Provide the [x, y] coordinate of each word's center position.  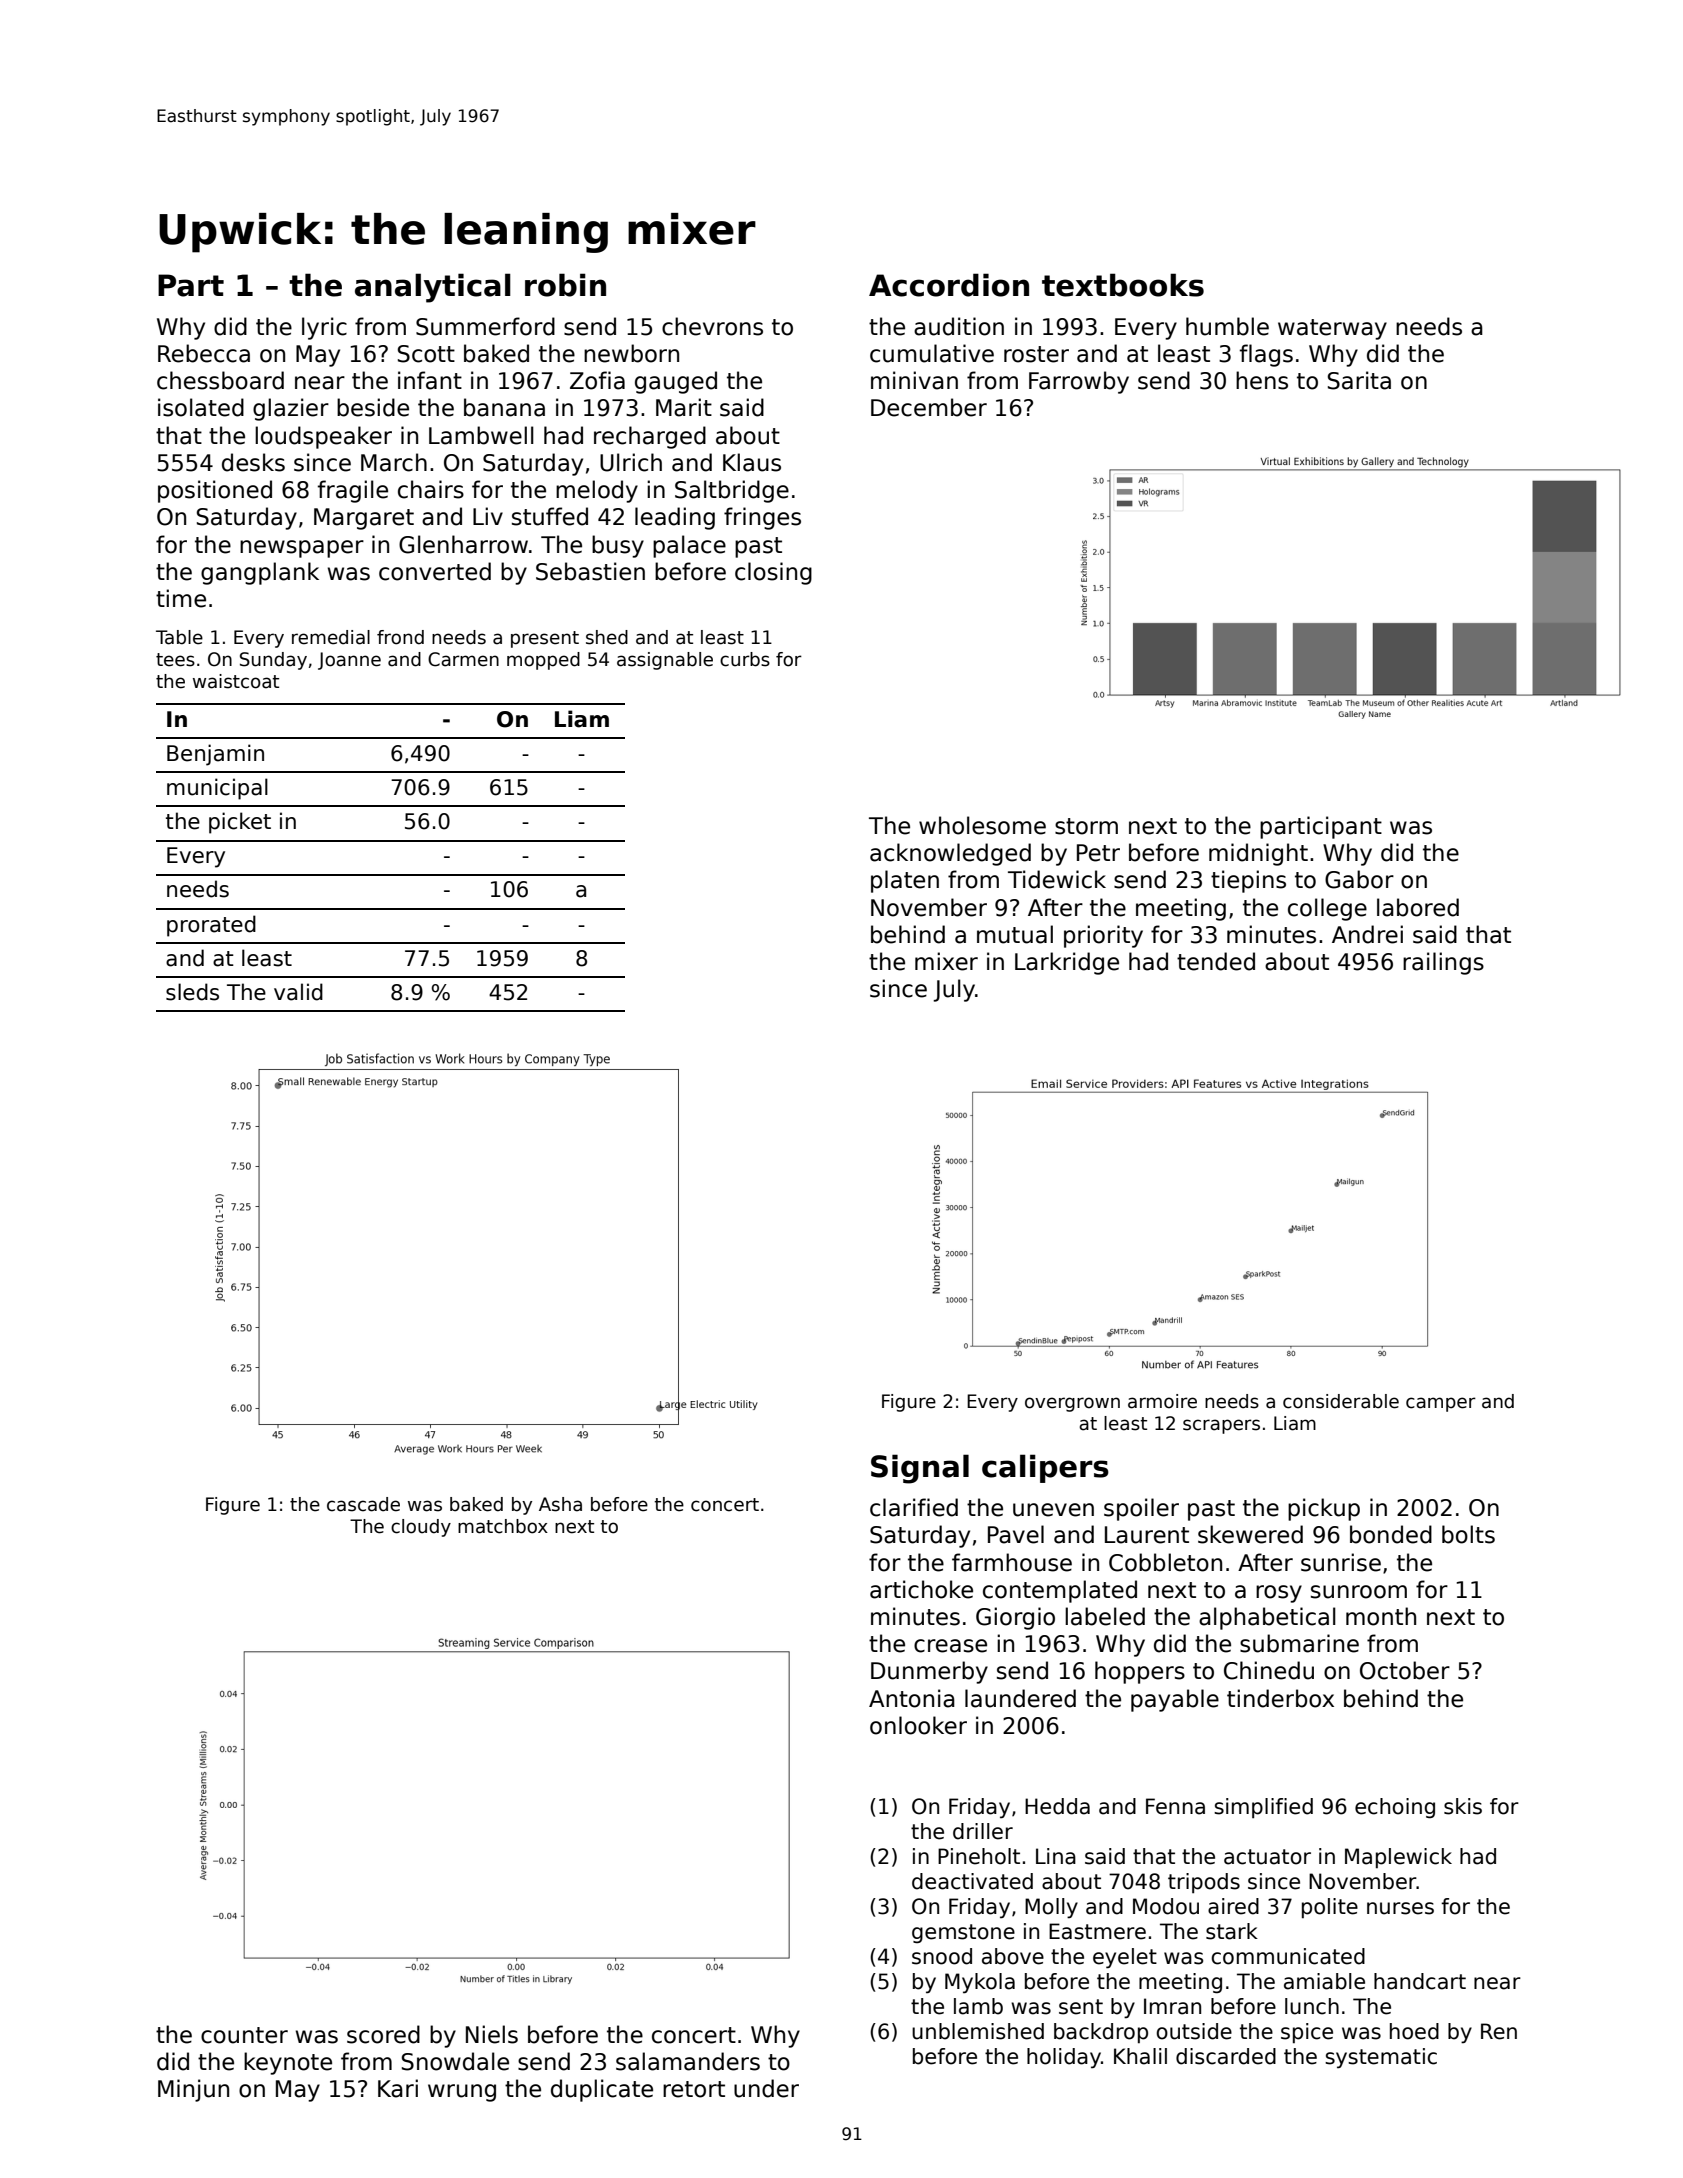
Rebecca [204, 353]
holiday [1064, 2058]
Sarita [1359, 380]
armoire [1162, 1401]
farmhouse [1012, 1562]
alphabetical [1267, 1618]
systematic [1381, 2058]
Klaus [752, 462]
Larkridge [1067, 963]
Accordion [949, 285]
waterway [1332, 329]
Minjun [193, 2090]
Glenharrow [463, 544]
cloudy [421, 1528]
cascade [363, 1504]
